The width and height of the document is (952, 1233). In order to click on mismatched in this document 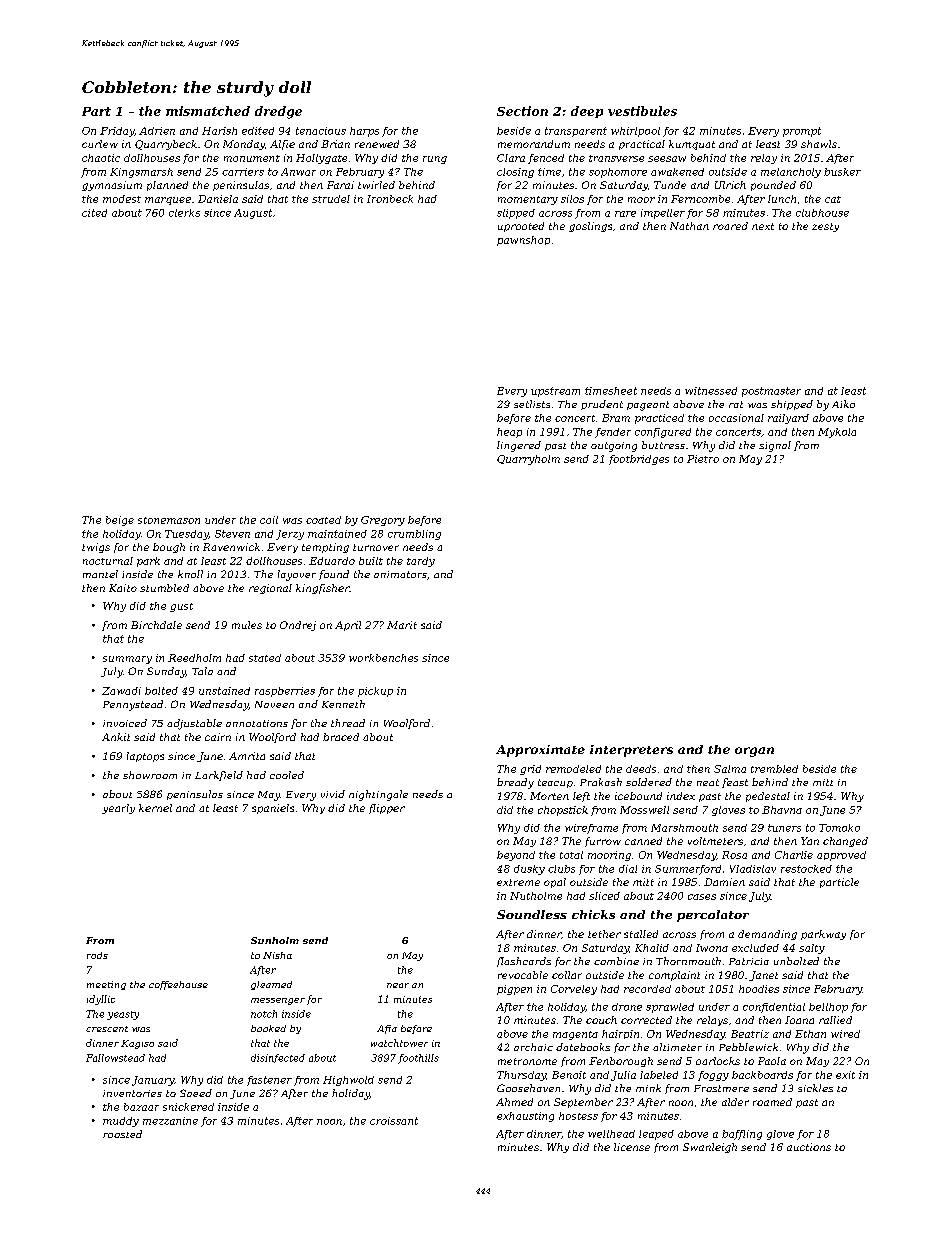, I will do `click(208, 111)`.
